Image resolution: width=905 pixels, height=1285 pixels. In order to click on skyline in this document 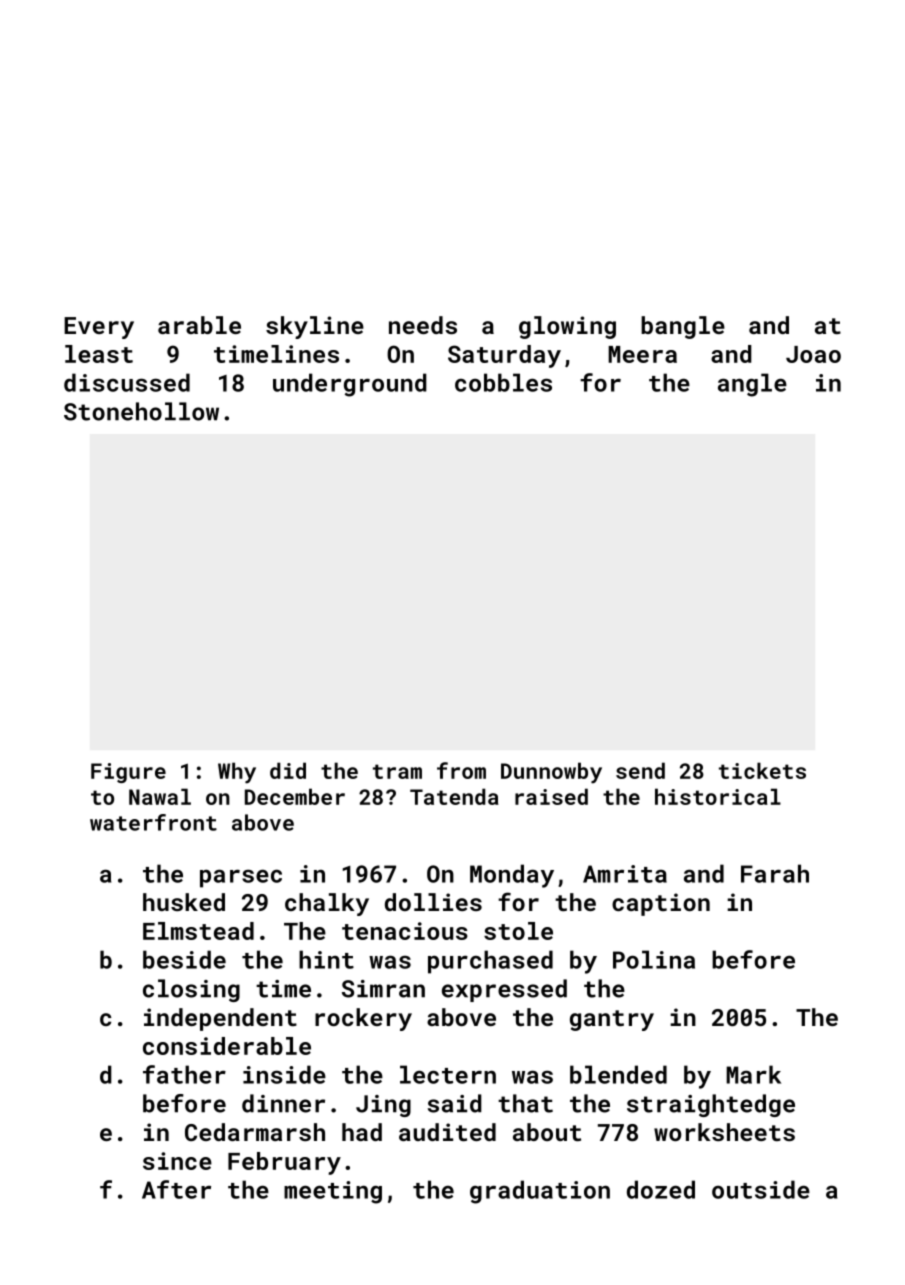, I will do `click(315, 327)`.
